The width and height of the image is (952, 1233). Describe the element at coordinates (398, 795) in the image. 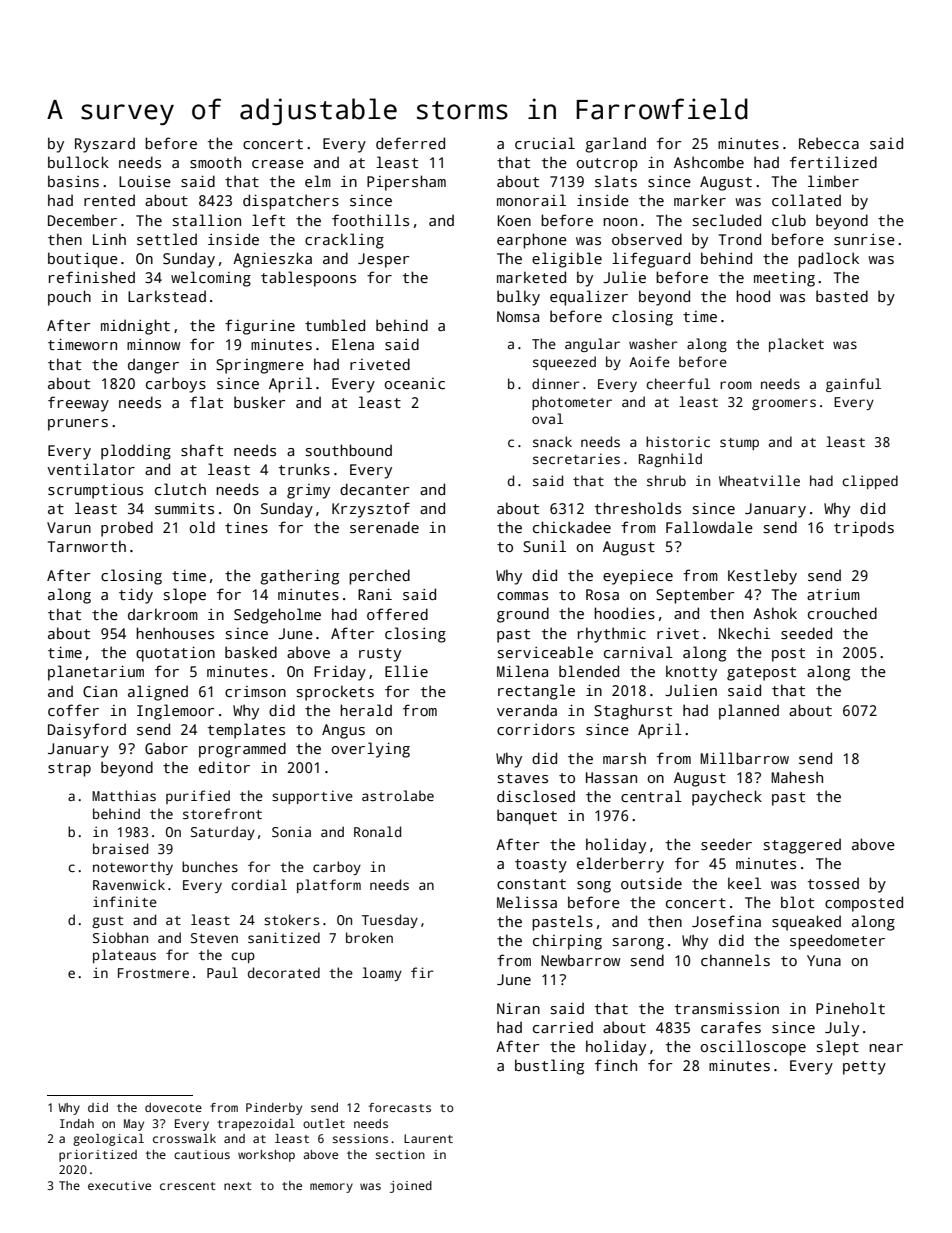

I see `astrolabe` at that location.
